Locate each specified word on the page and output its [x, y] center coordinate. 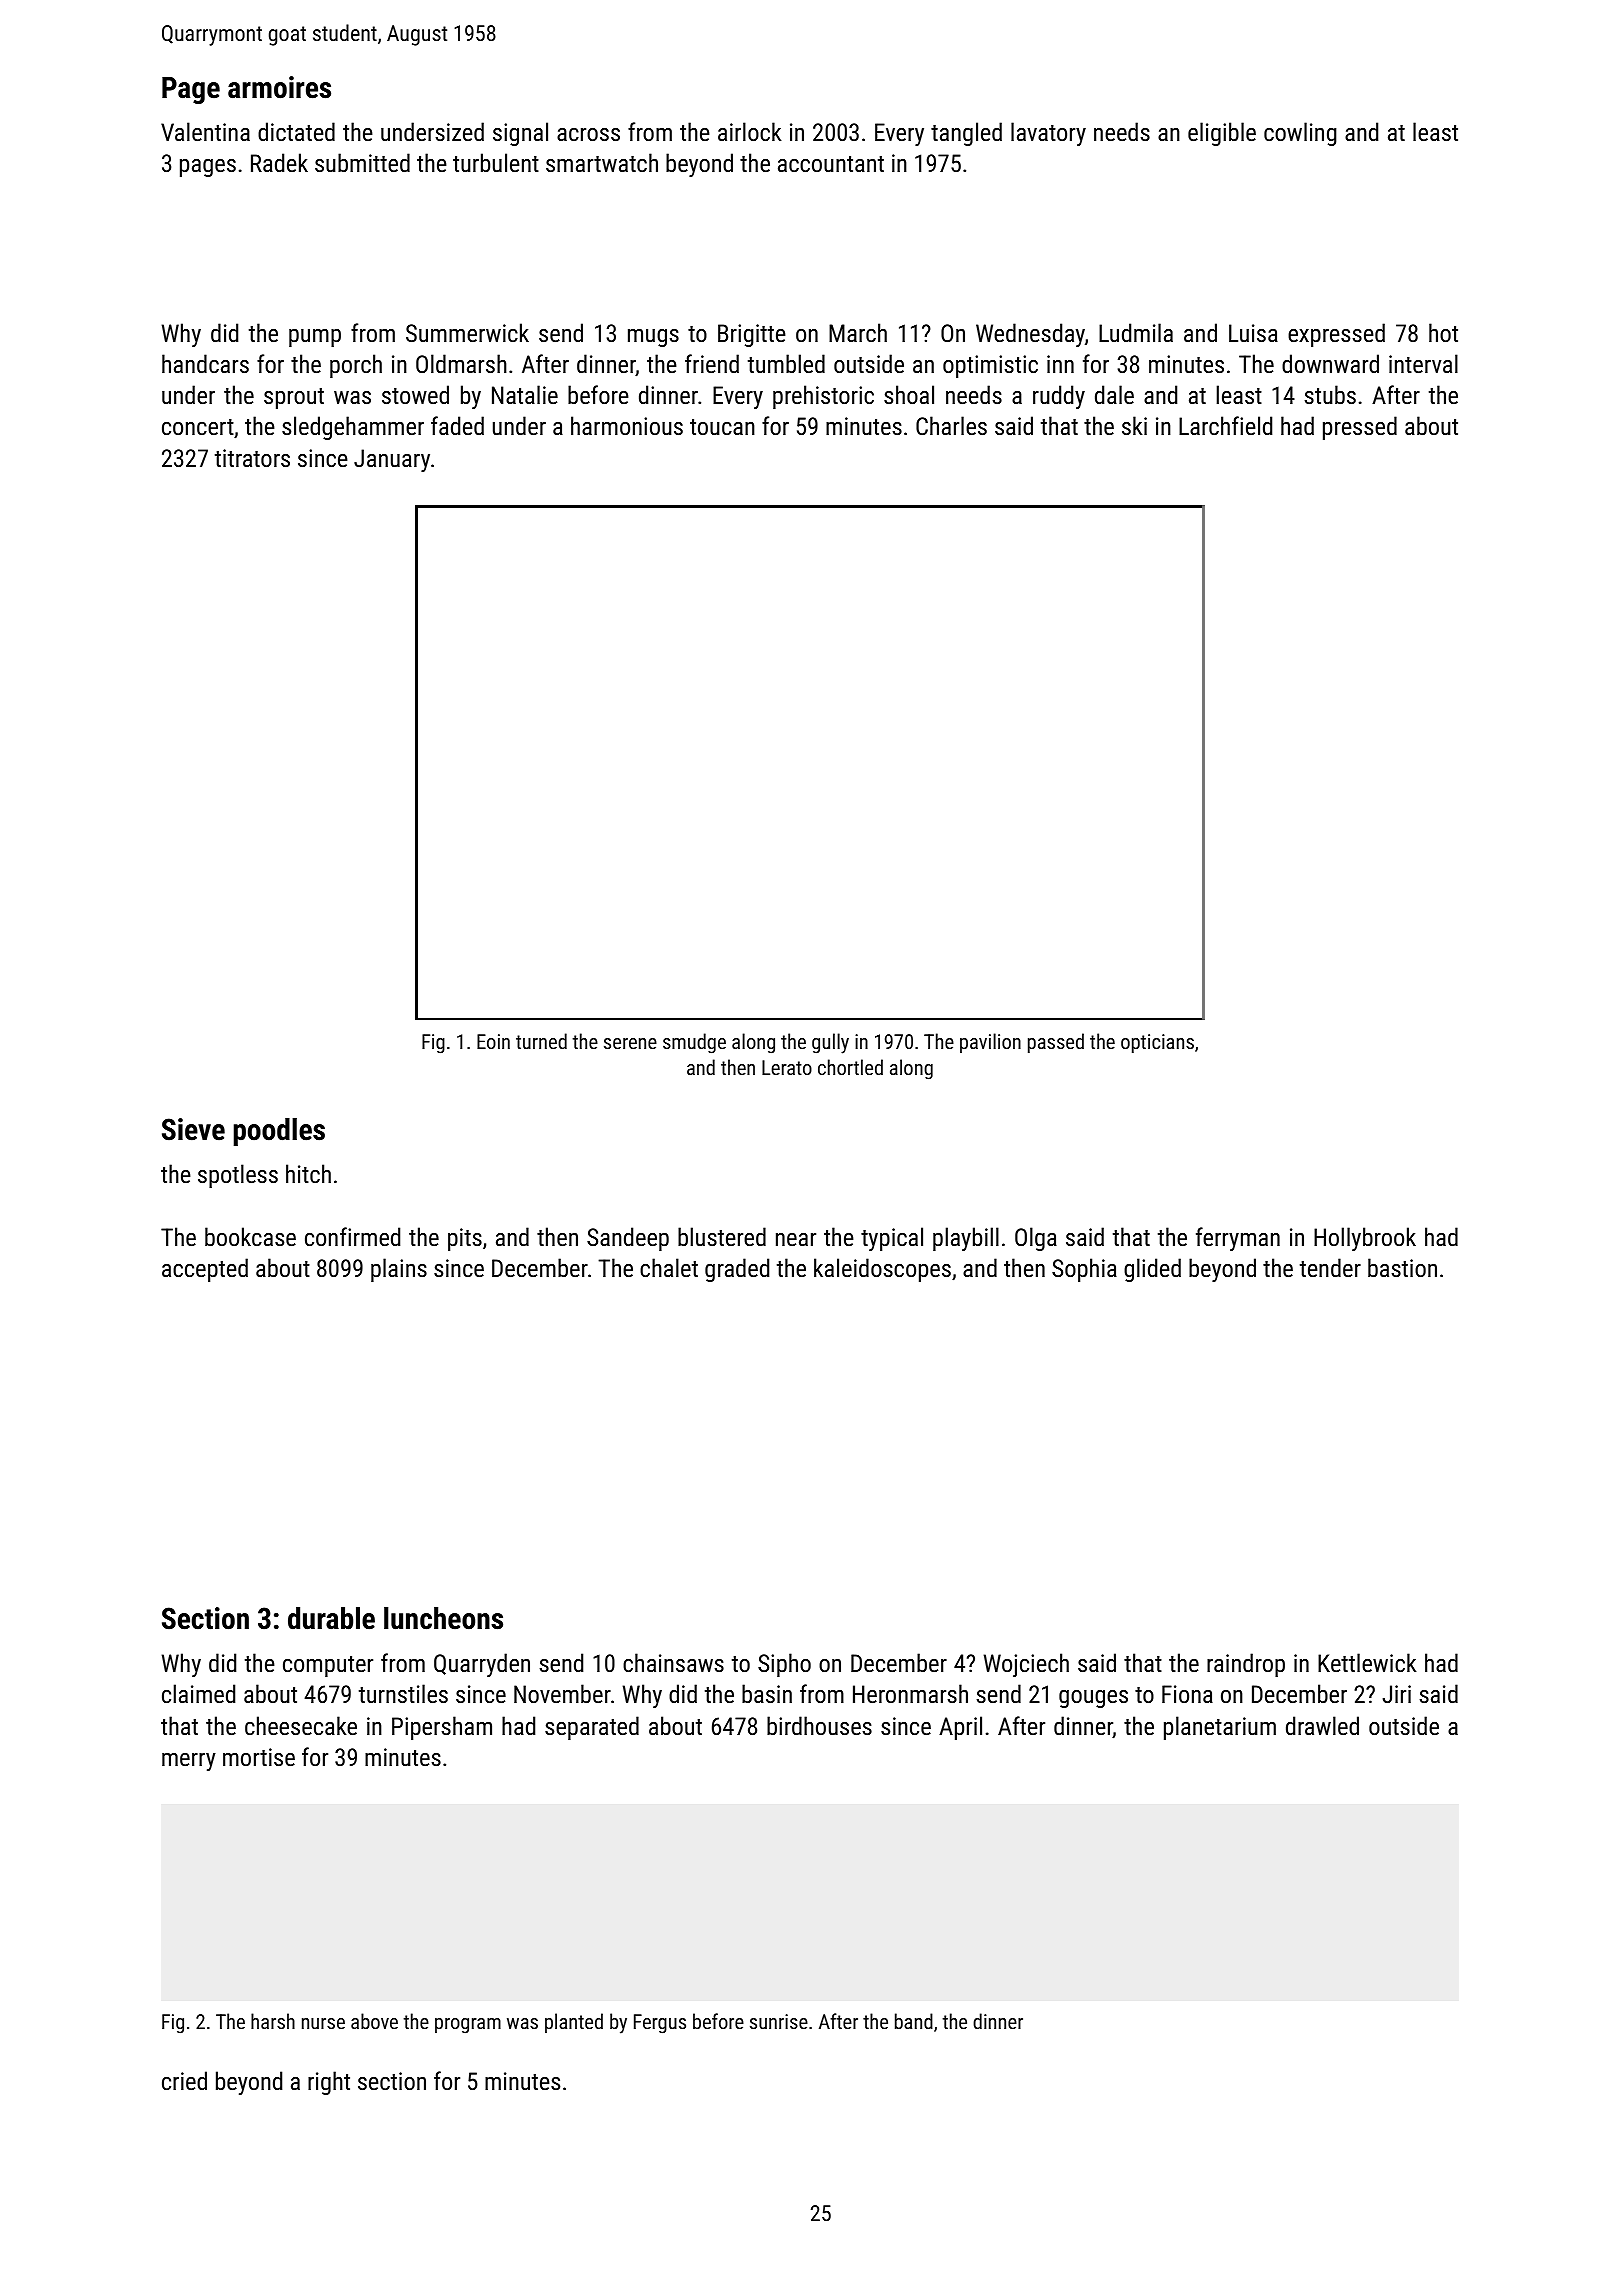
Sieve [193, 1129]
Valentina [205, 131]
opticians [1157, 1043]
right [329, 2083]
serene [630, 1043]
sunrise [779, 2021]
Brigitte [752, 335]
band [914, 2021]
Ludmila [1136, 332]
